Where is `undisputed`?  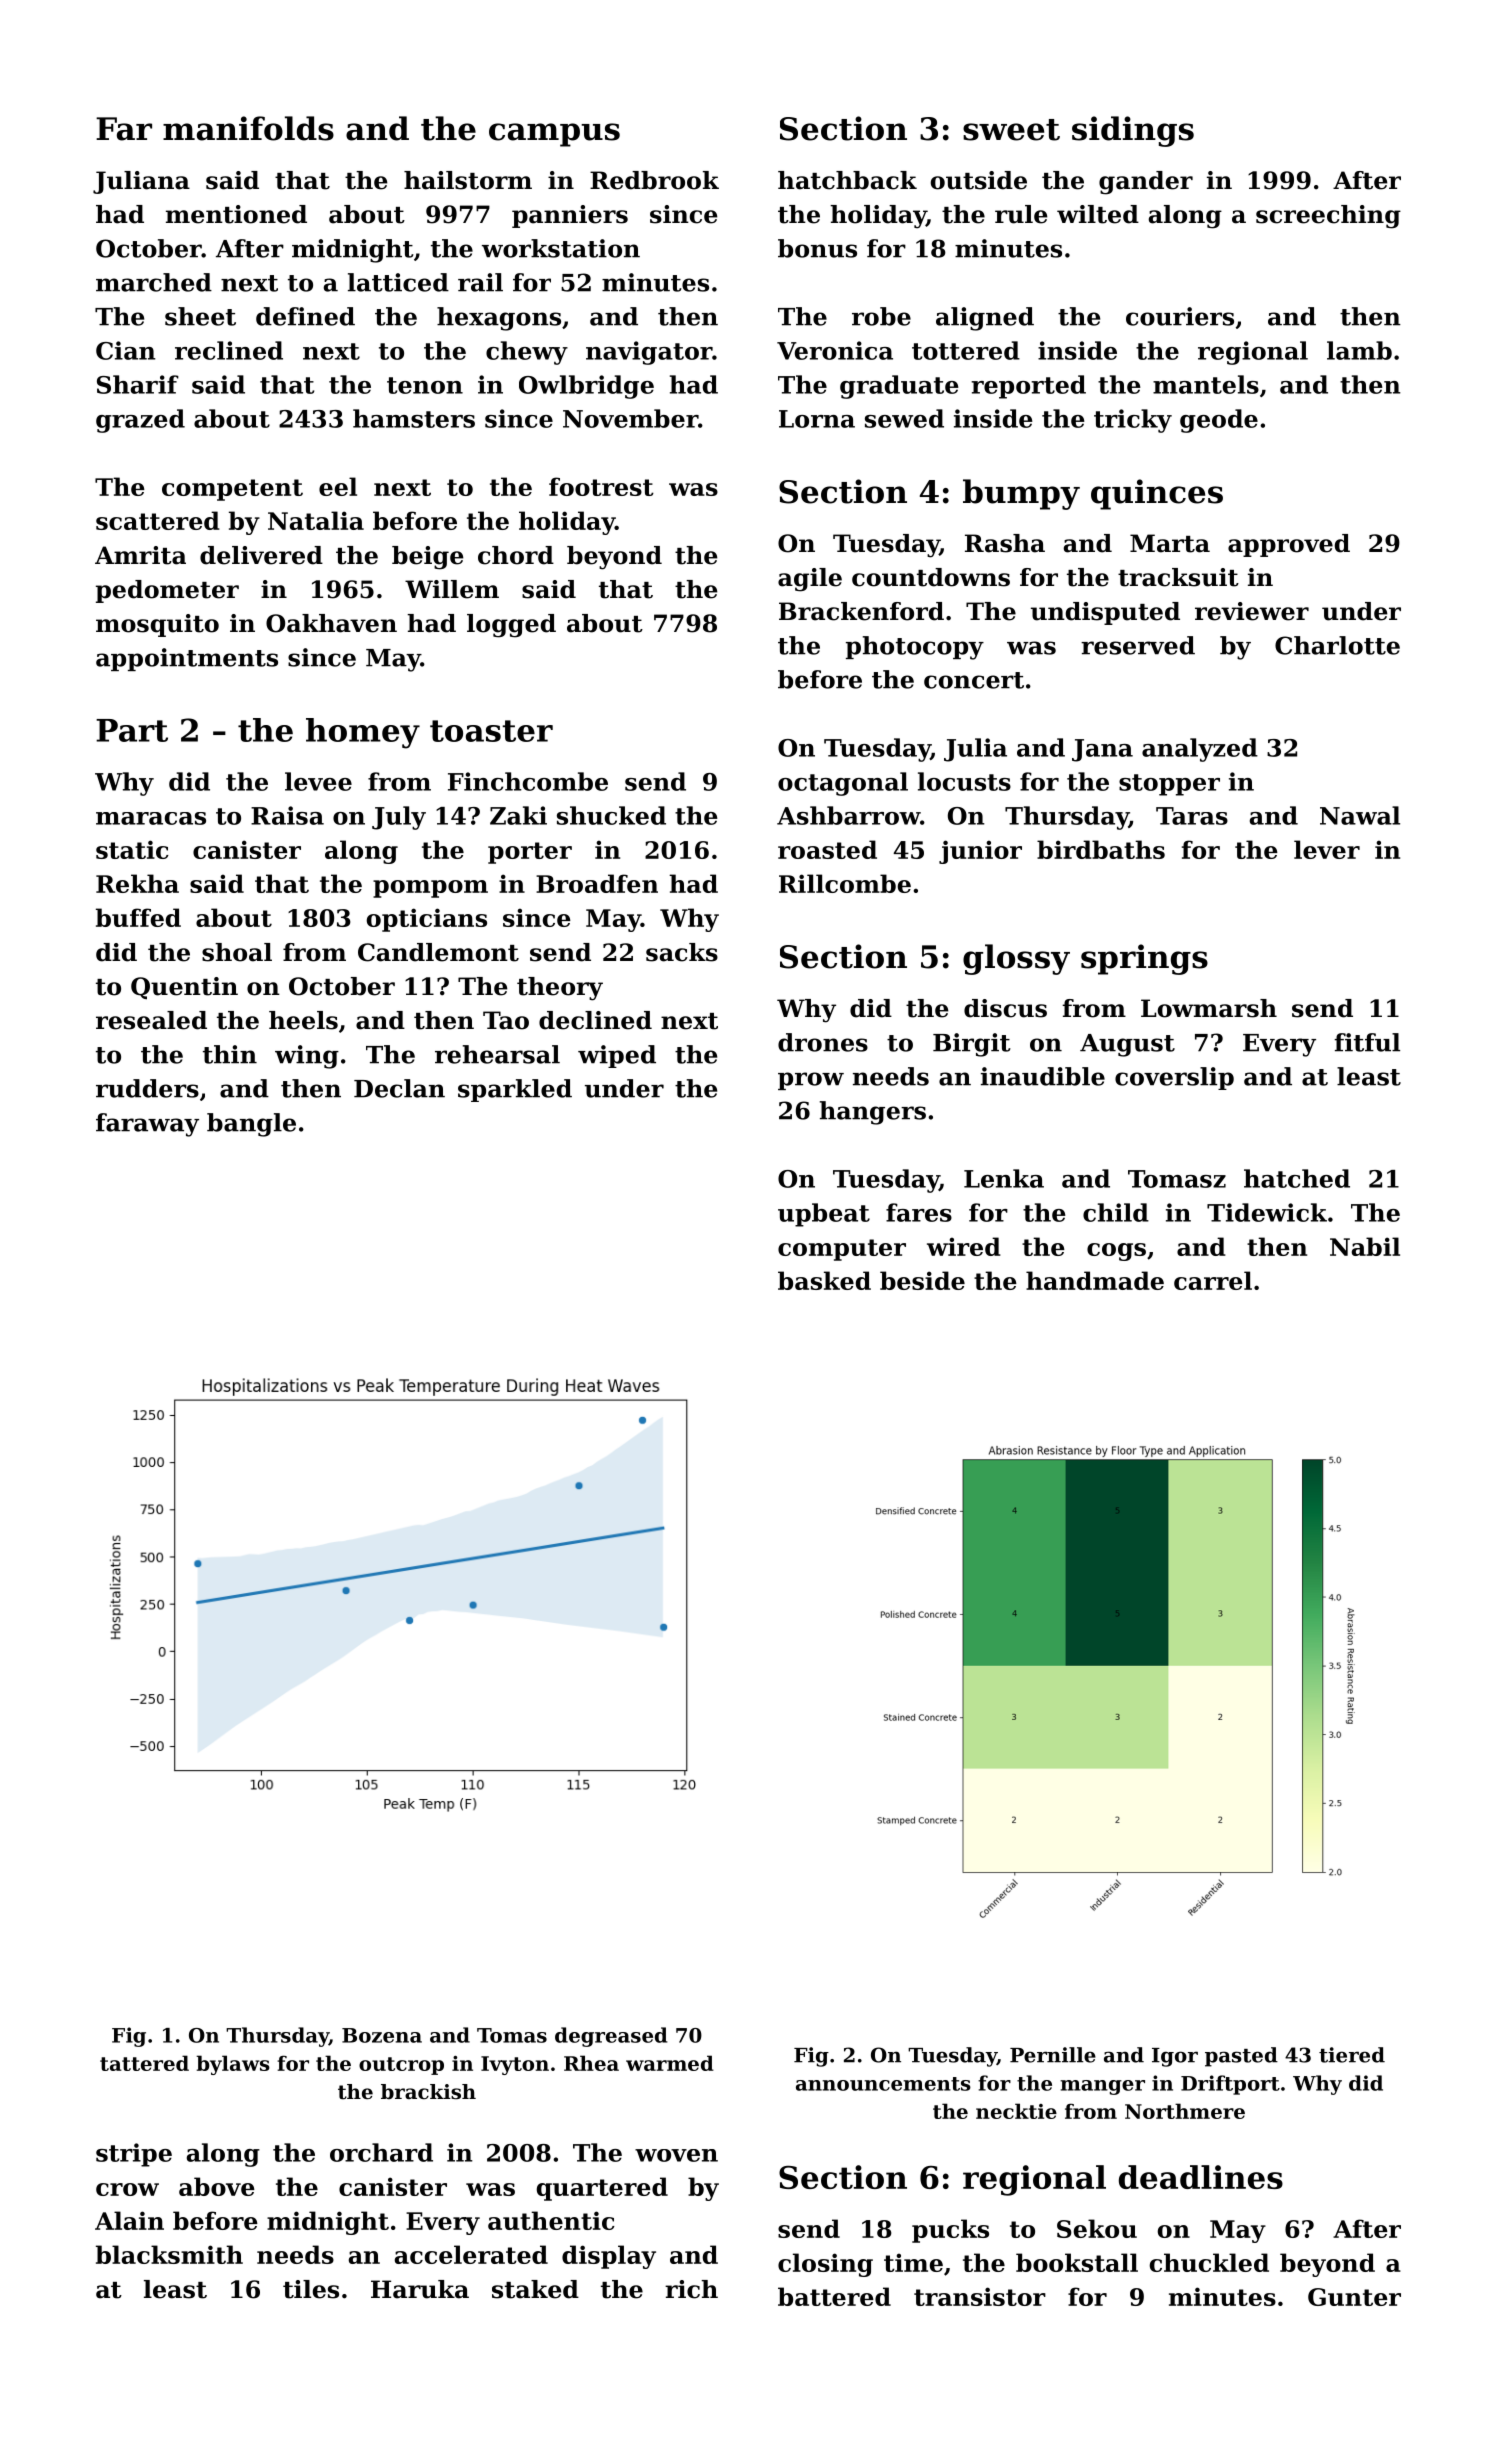
undisputed is located at coordinates (1105, 613).
